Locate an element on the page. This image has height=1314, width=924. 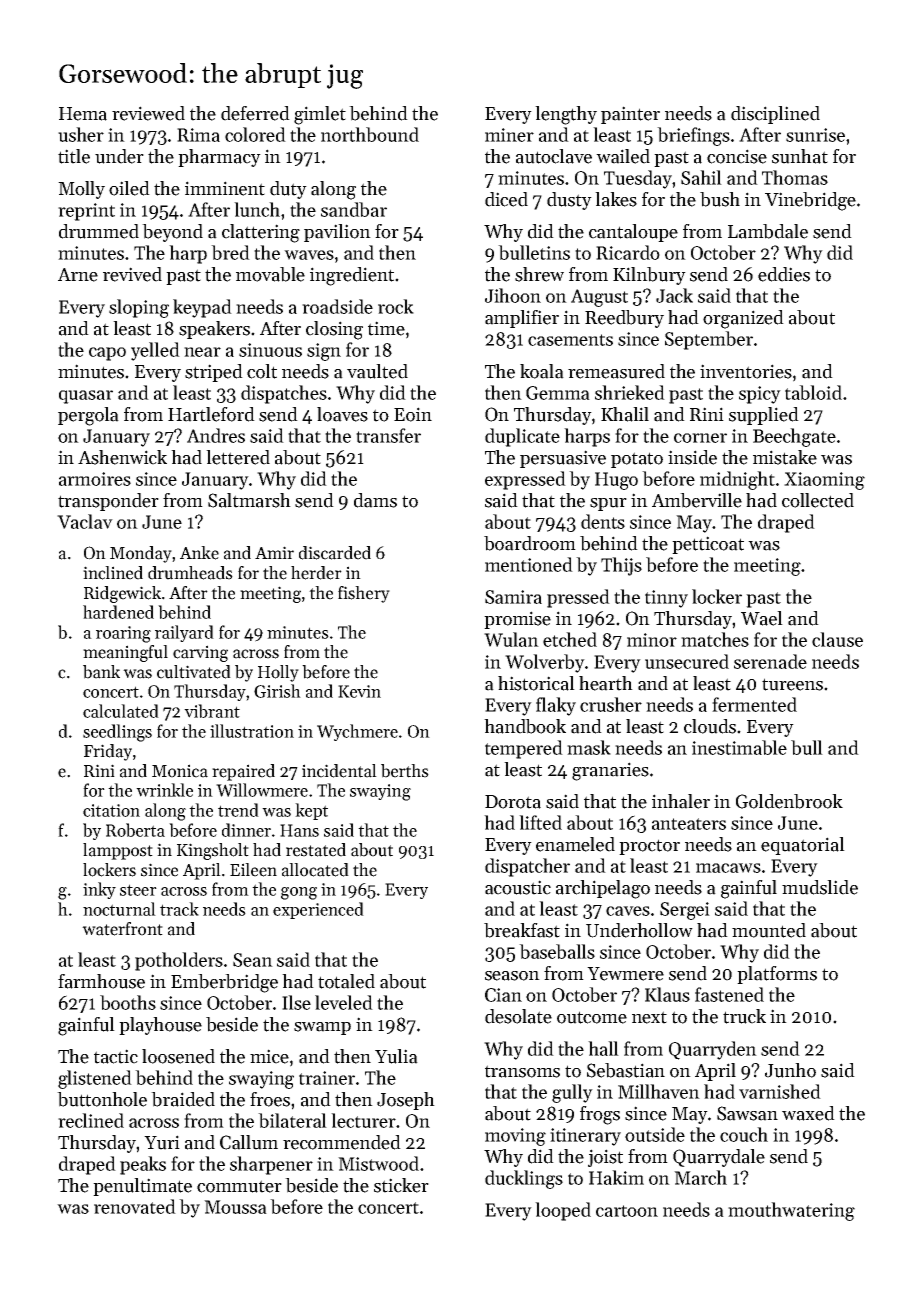
Emberbridge is located at coordinates (224, 983).
